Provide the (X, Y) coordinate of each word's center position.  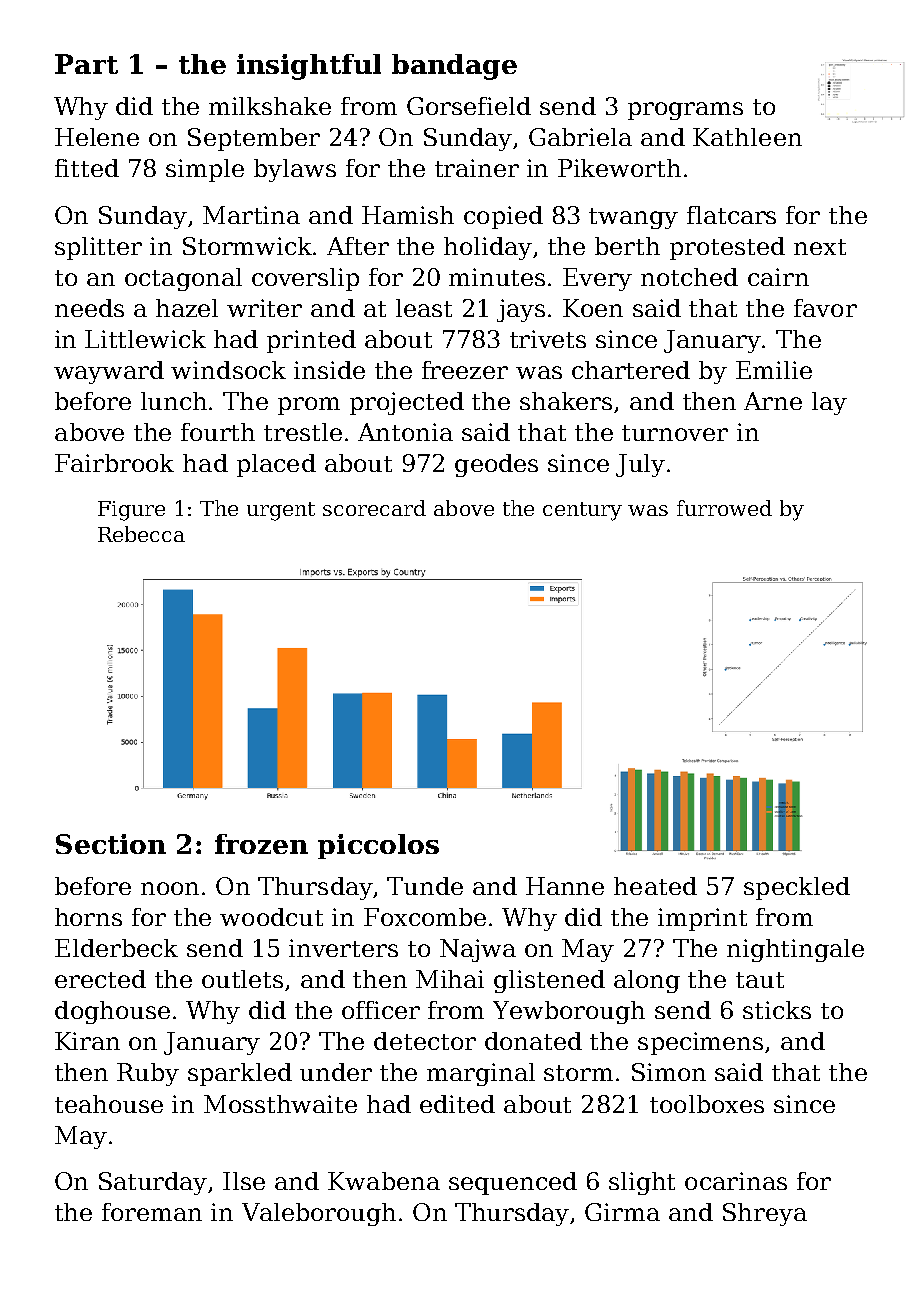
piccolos (378, 846)
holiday (488, 248)
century (582, 511)
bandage (454, 67)
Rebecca (141, 534)
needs (89, 308)
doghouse (112, 1012)
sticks (777, 1010)
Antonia (405, 432)
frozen (261, 844)
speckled (797, 888)
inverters (343, 948)
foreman (152, 1212)
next (820, 247)
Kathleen (747, 137)
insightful (309, 67)
